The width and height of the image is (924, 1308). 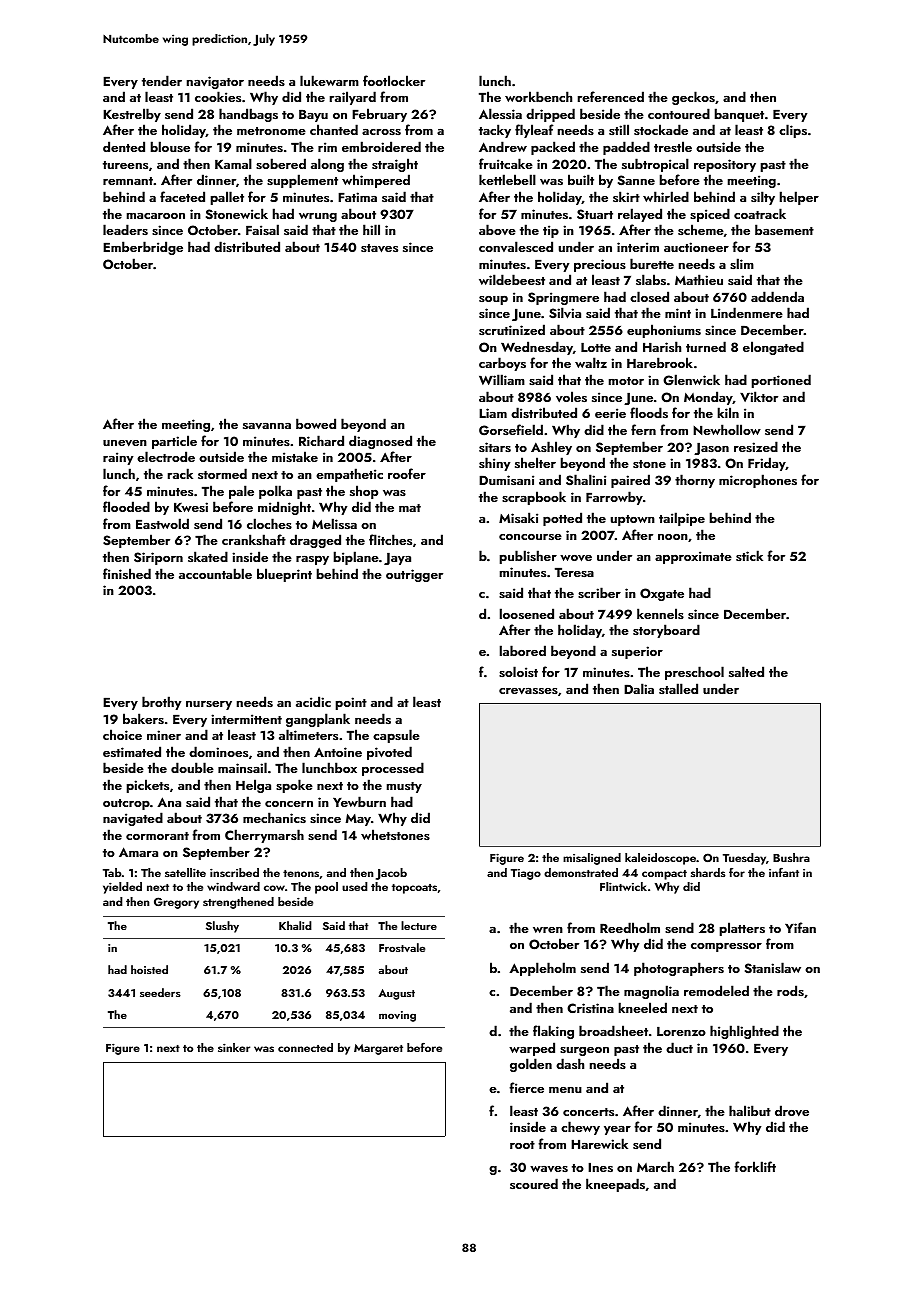 I want to click on geckos, so click(x=693, y=98).
